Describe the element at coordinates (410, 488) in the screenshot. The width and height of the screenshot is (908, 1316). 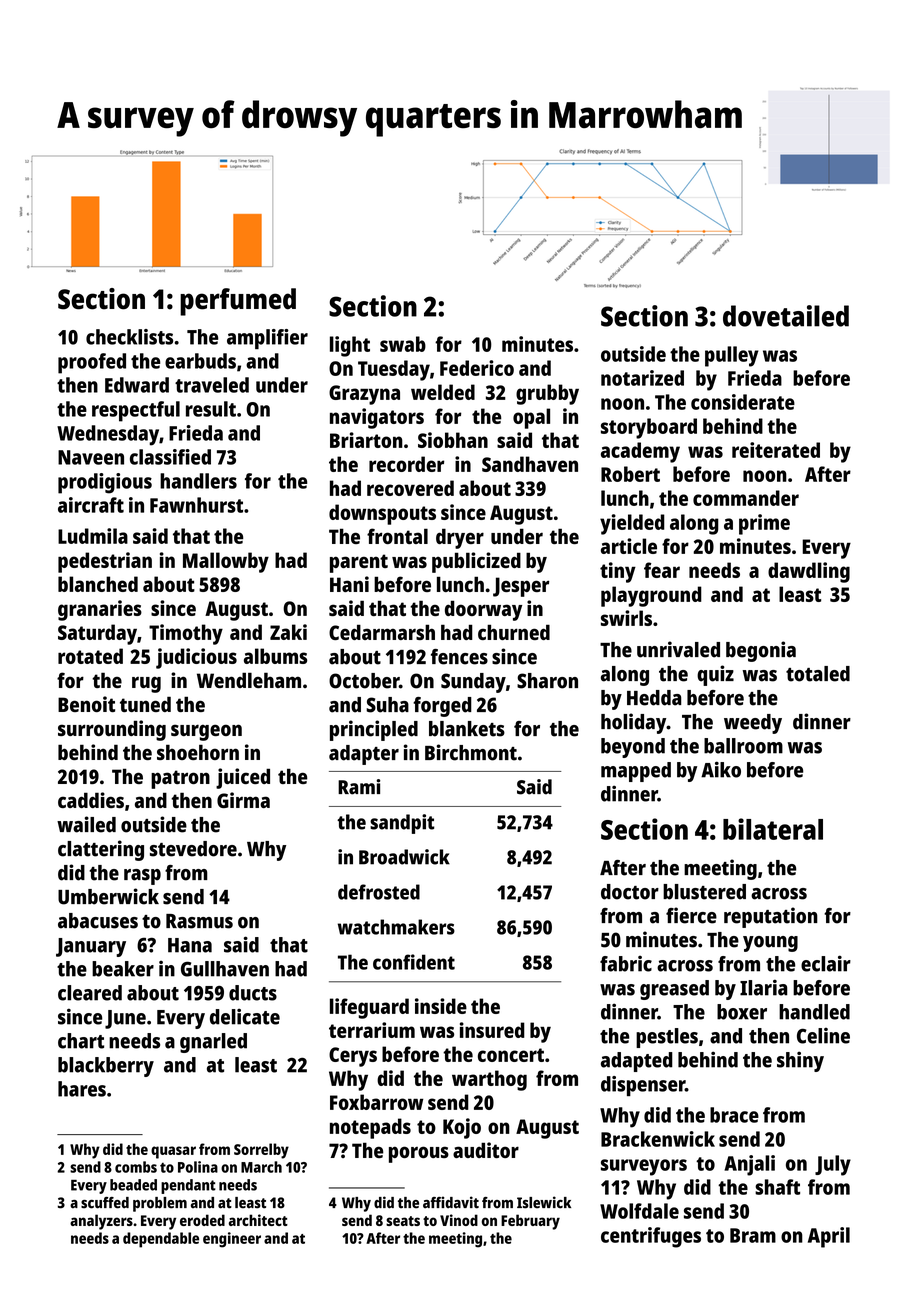
I see `recovered` at that location.
